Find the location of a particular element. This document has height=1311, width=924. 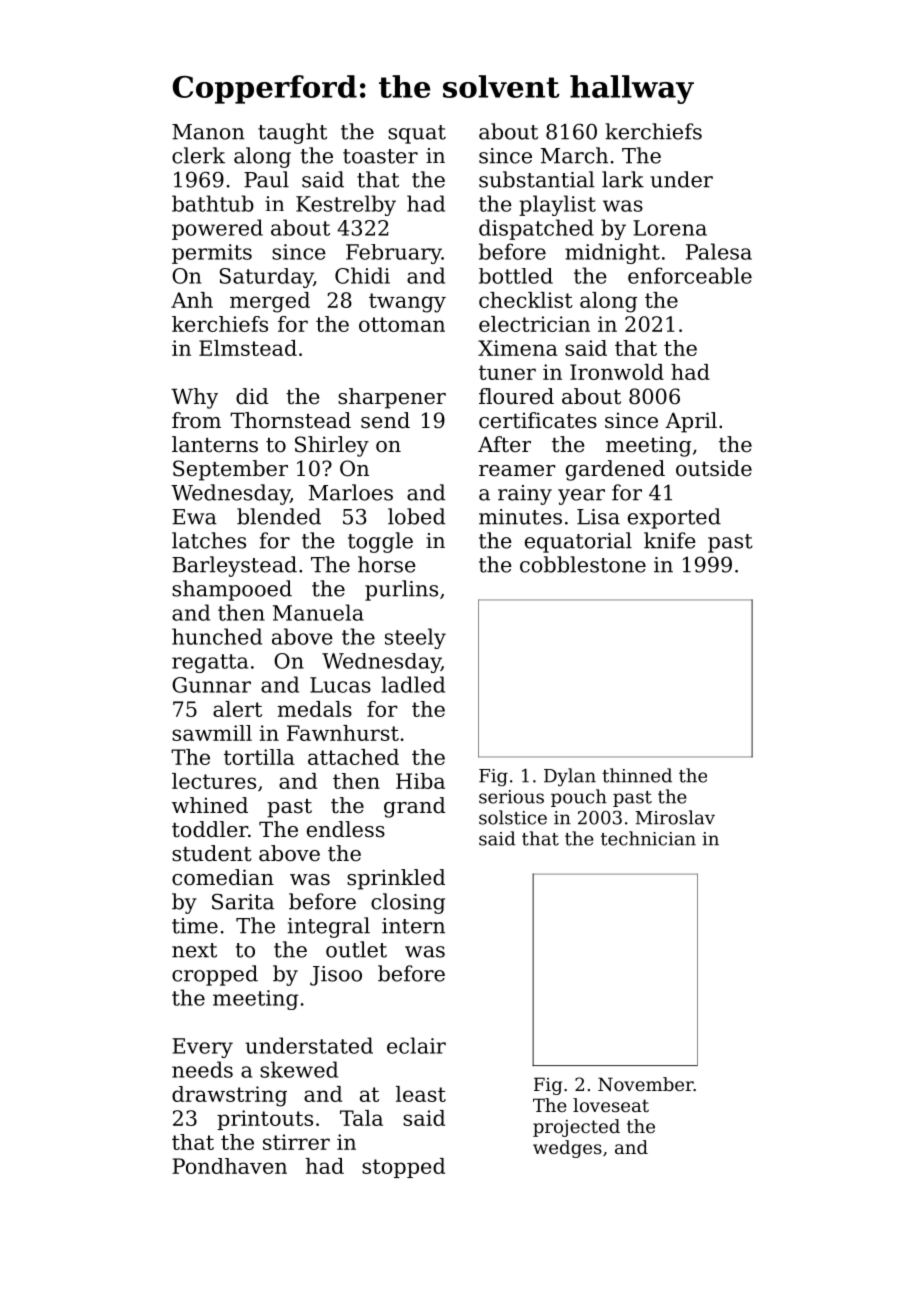

substantial is located at coordinates (537, 179).
